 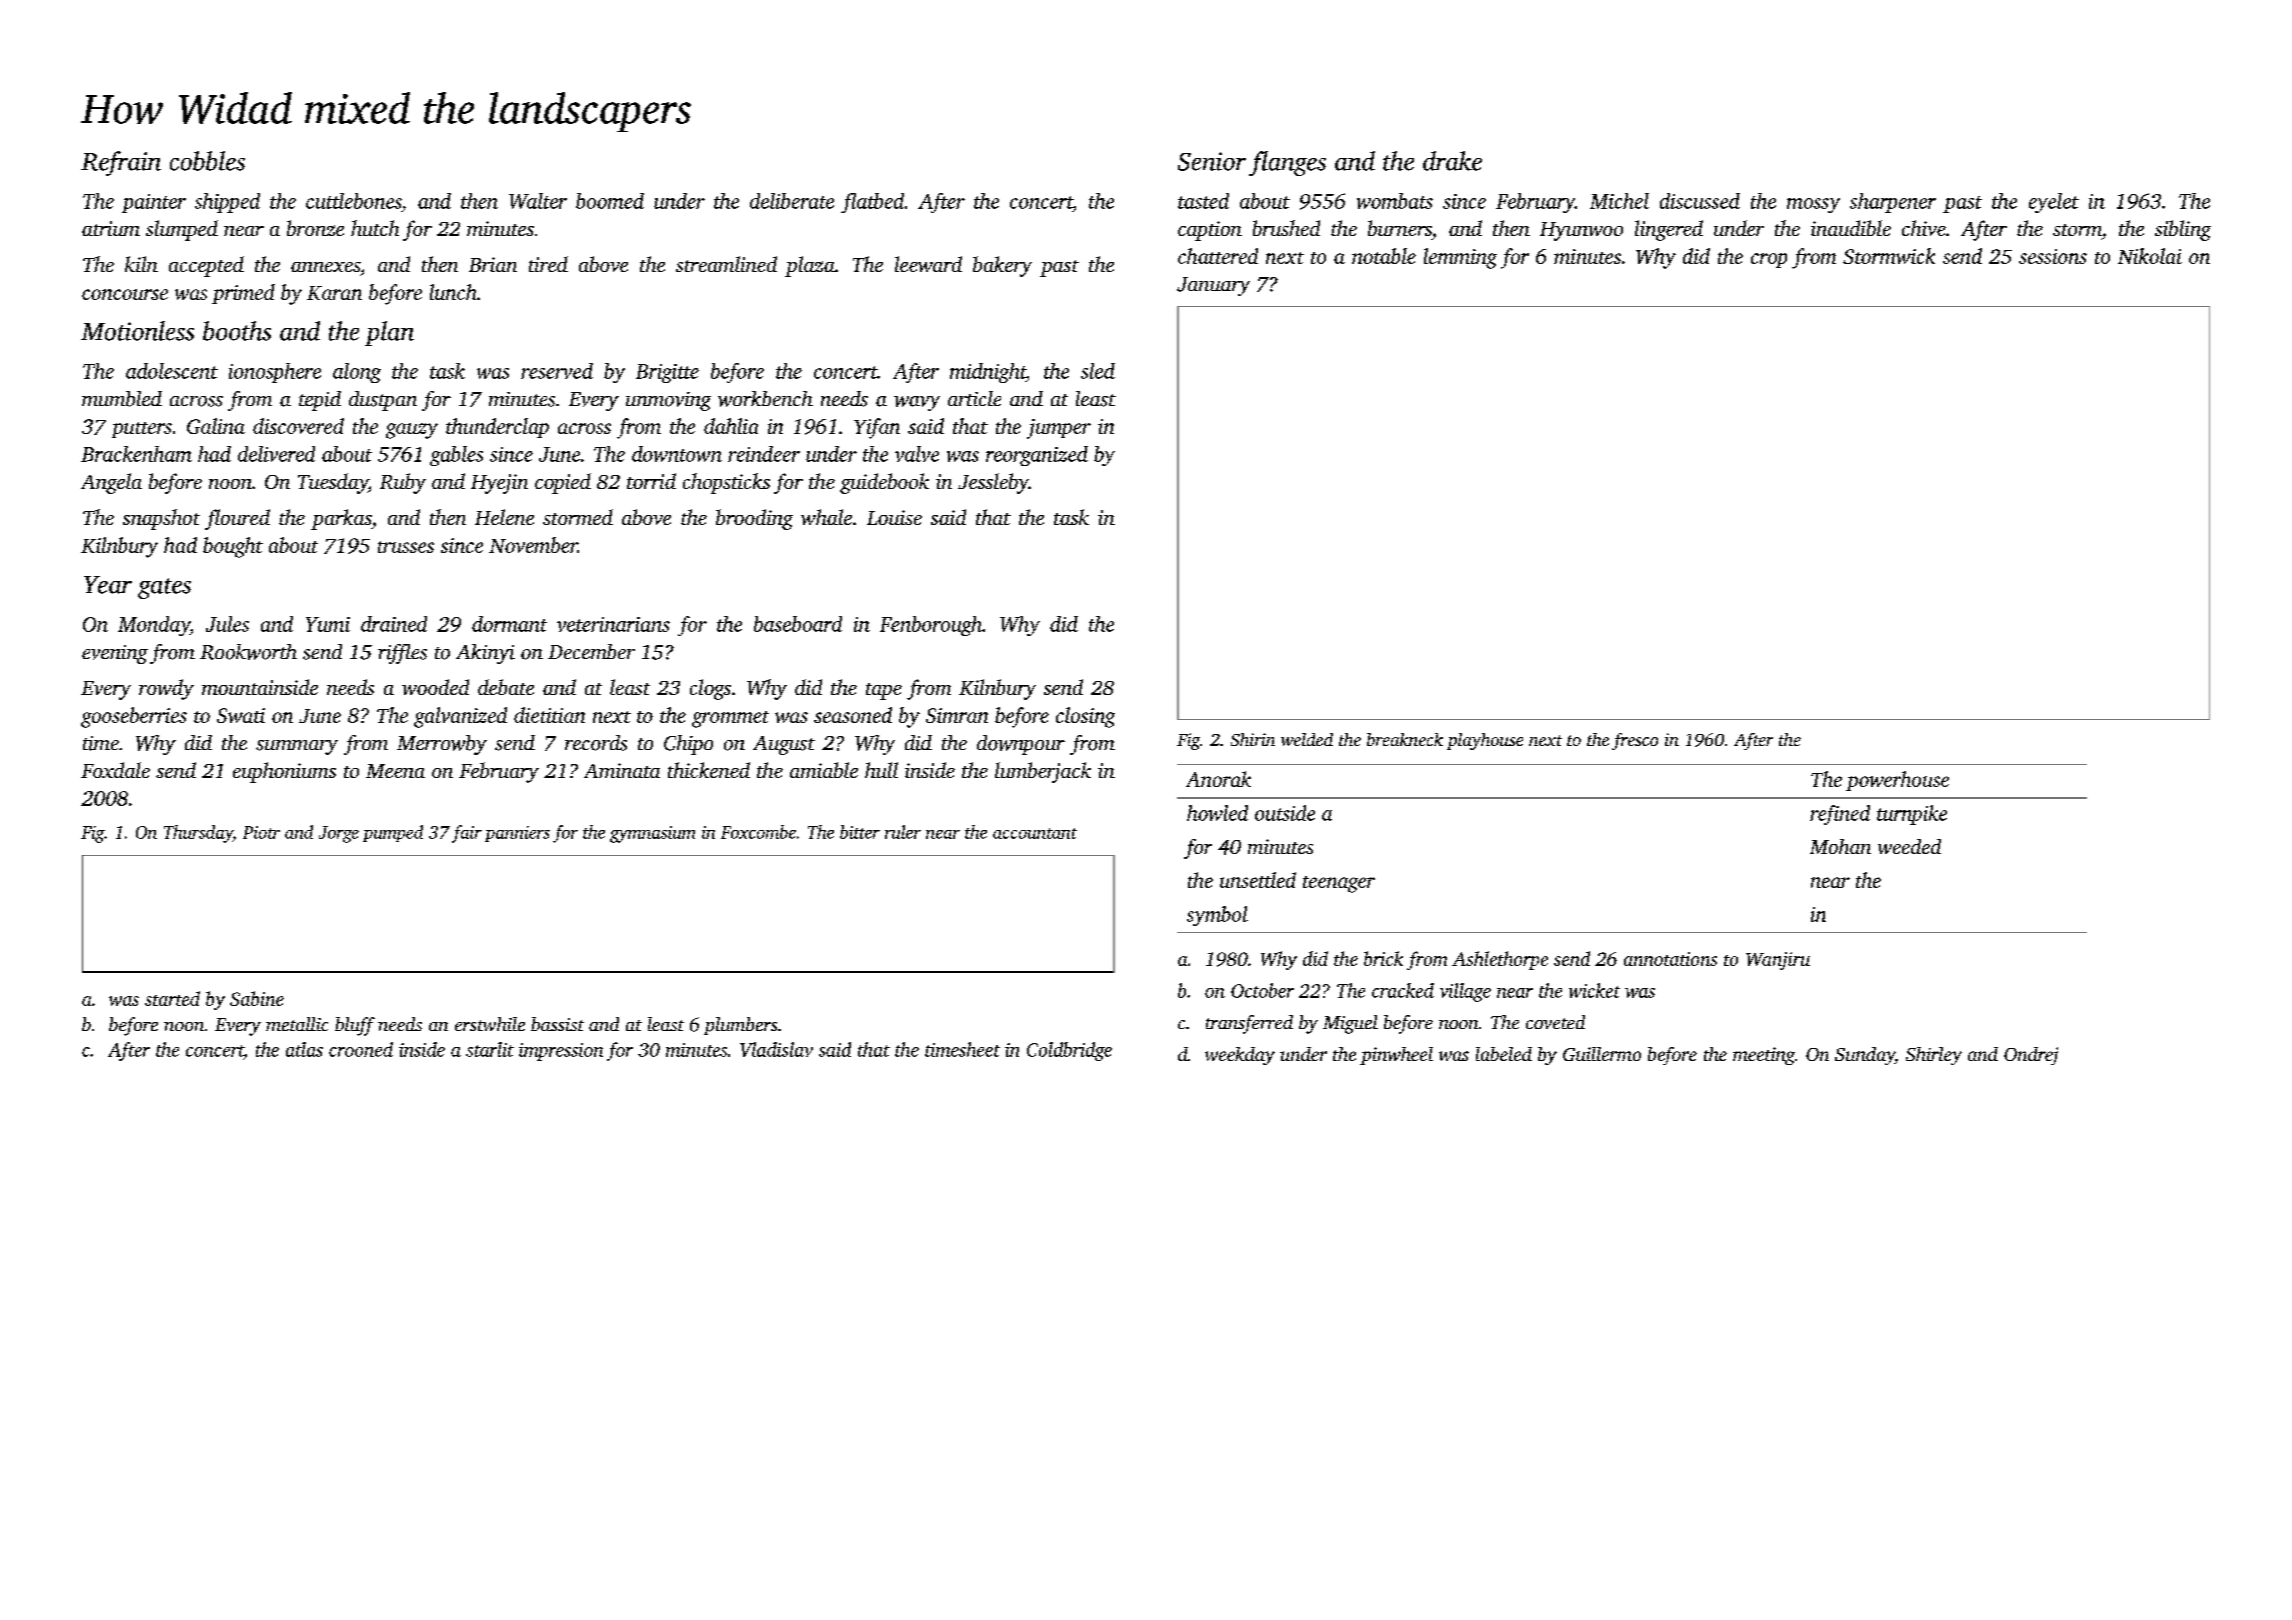 I want to click on snapshot, so click(x=161, y=519).
